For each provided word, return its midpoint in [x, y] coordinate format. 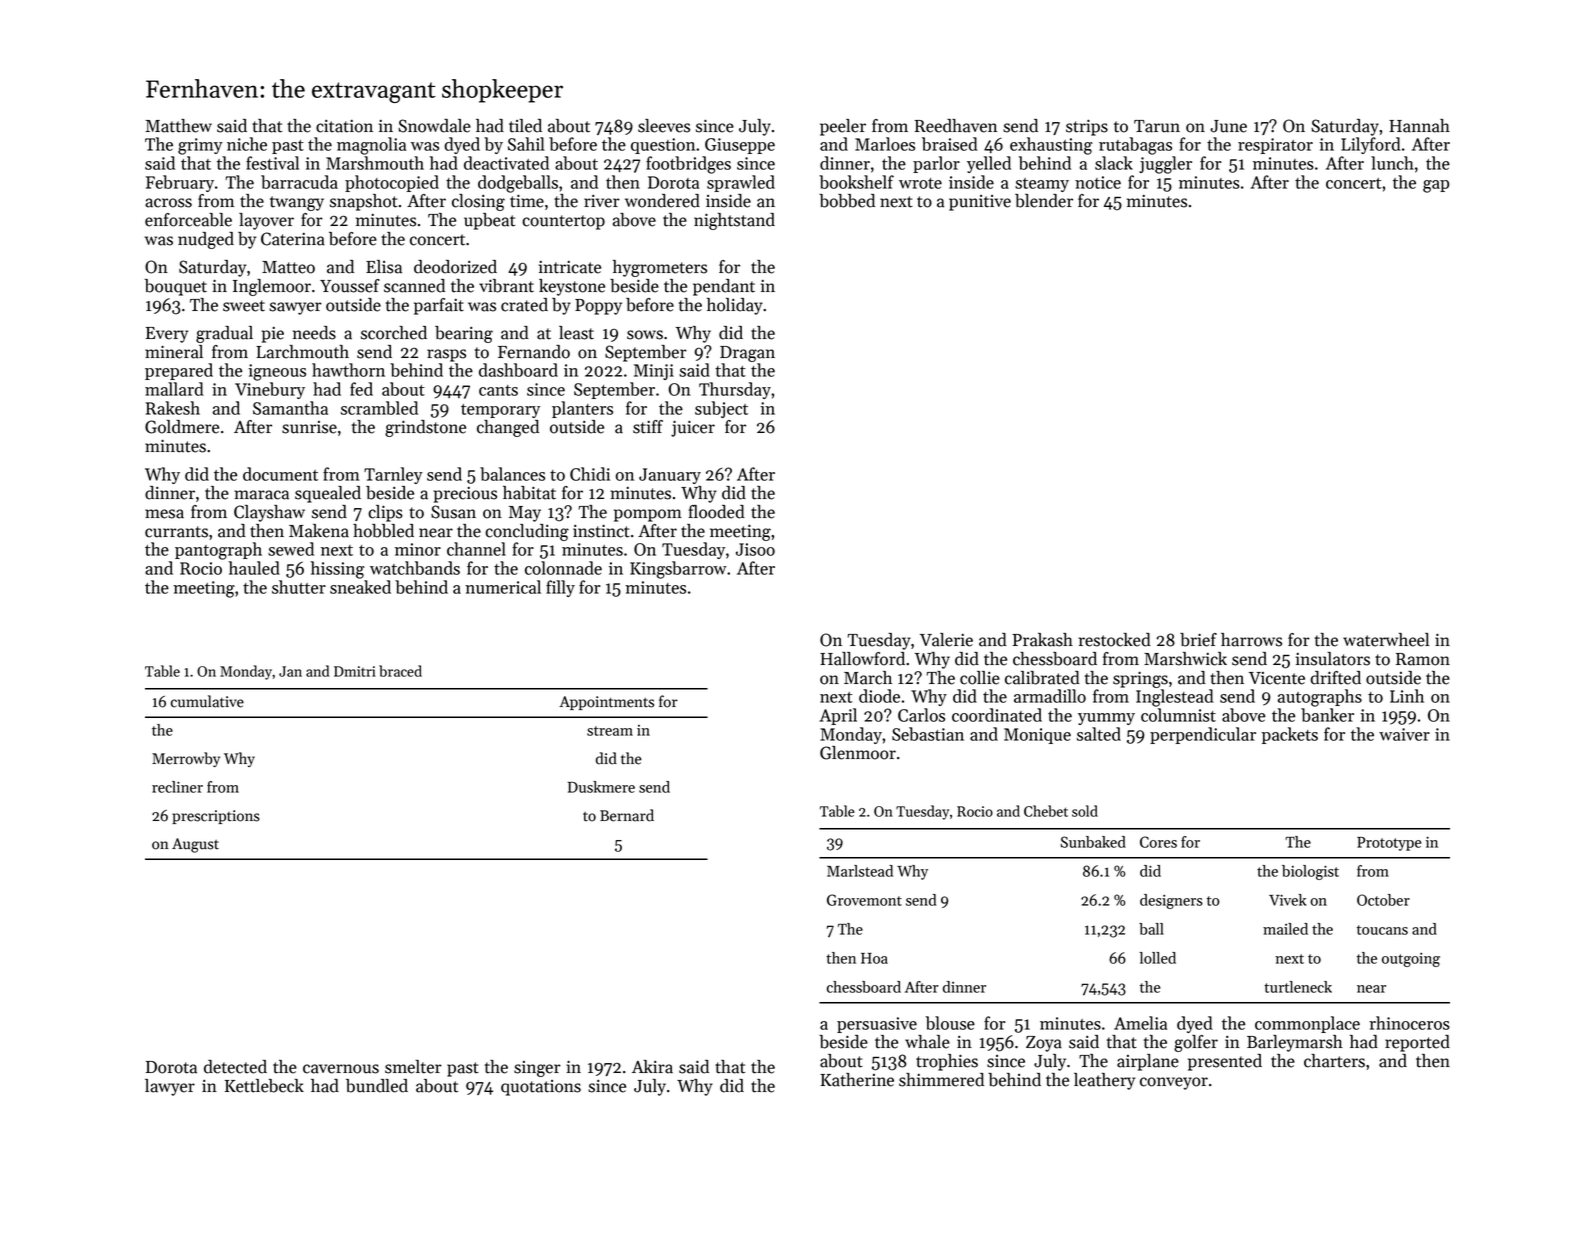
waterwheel [1386, 640]
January [670, 476]
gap [1436, 186]
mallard [174, 389]
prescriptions [216, 817]
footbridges [688, 165]
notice [1098, 182]
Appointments [606, 703]
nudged [206, 240]
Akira [652, 1067]
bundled [377, 1086]
